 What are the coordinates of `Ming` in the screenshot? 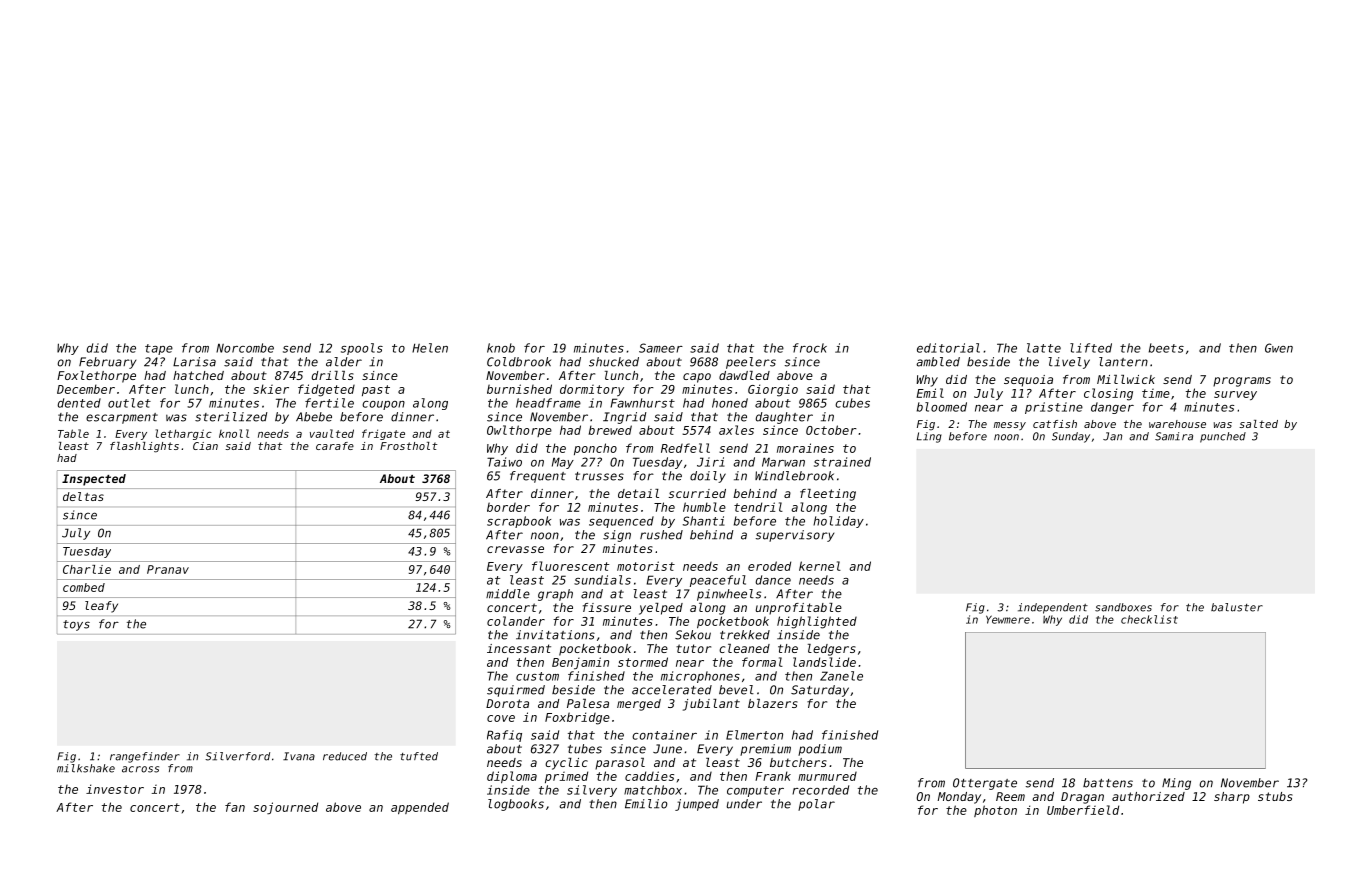 It's located at (1176, 784).
